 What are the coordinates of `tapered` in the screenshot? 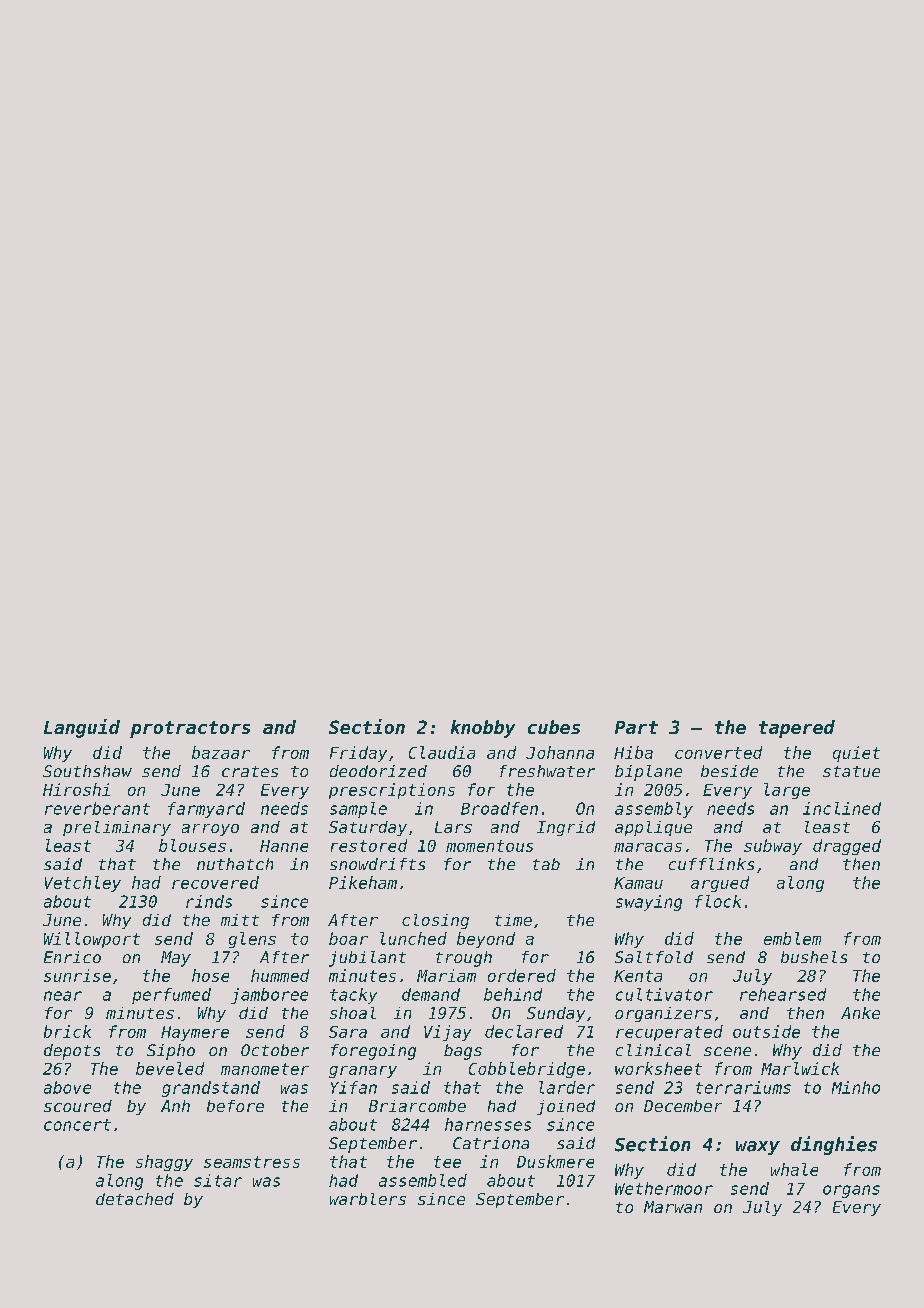 It's located at (797, 729).
